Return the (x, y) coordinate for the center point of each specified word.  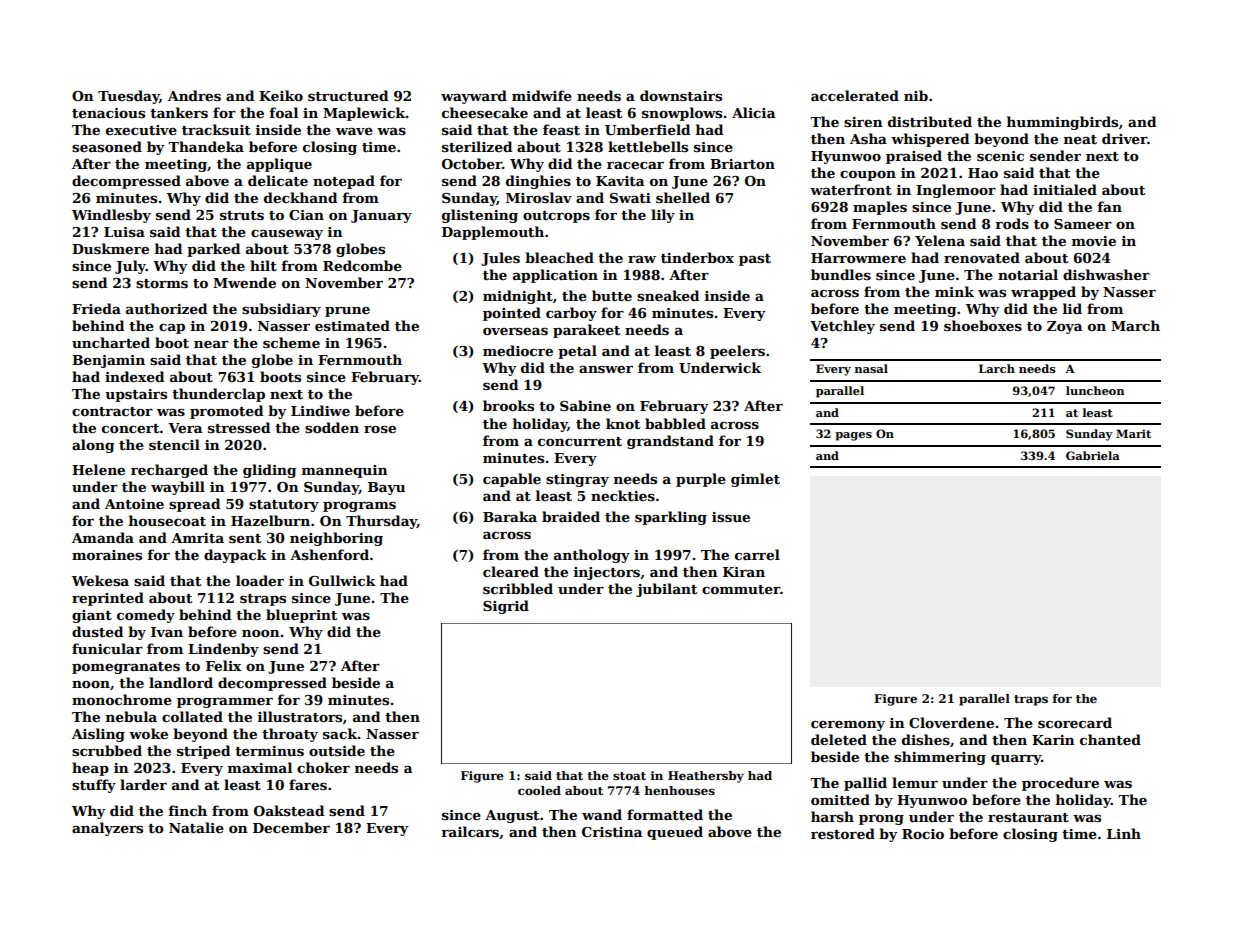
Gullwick (342, 580)
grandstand (670, 442)
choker (323, 767)
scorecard (1075, 722)
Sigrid (506, 607)
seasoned (107, 146)
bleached (559, 257)
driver (1125, 138)
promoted (226, 412)
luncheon (1095, 390)
